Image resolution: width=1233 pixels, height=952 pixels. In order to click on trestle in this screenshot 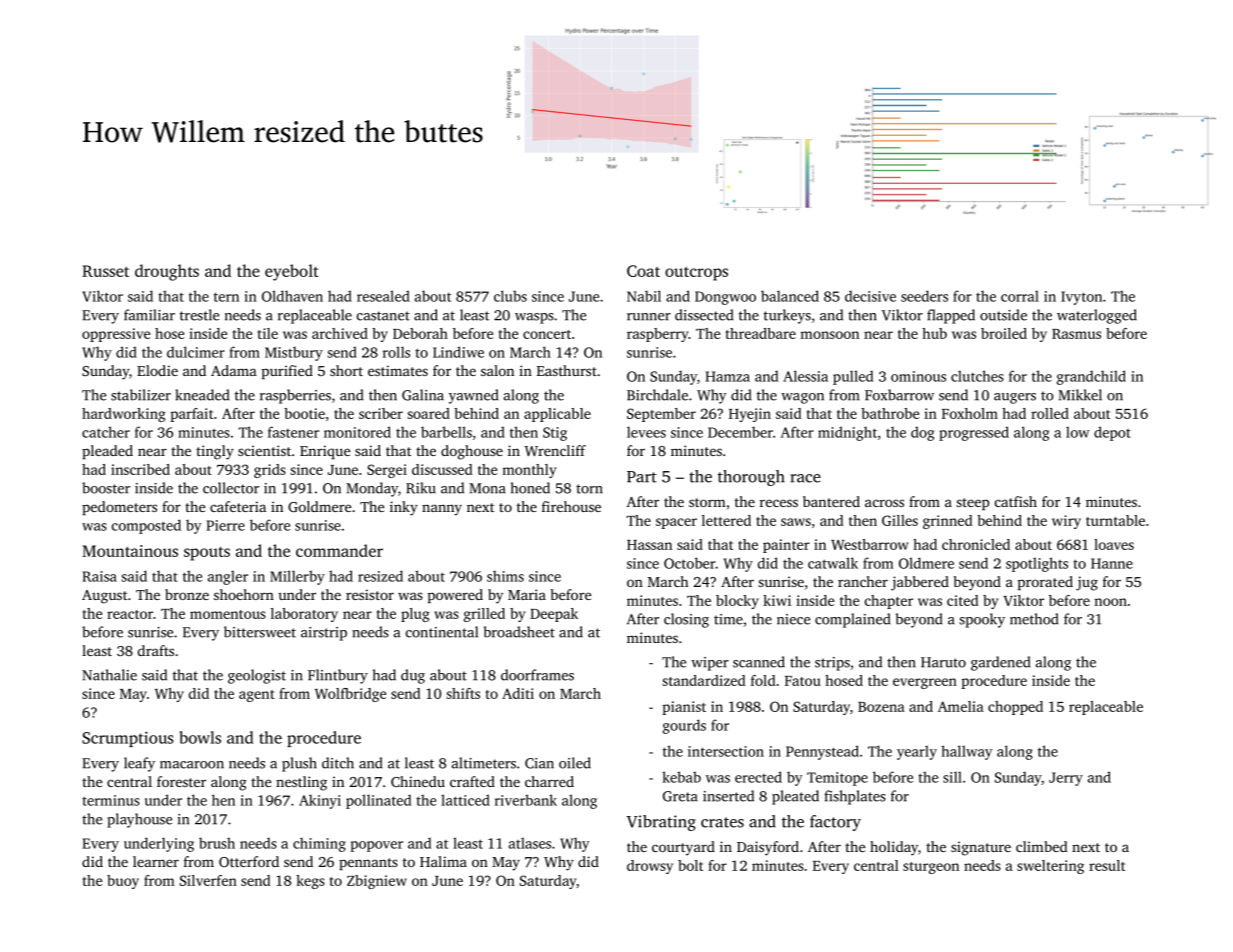, I will do `click(199, 315)`.
